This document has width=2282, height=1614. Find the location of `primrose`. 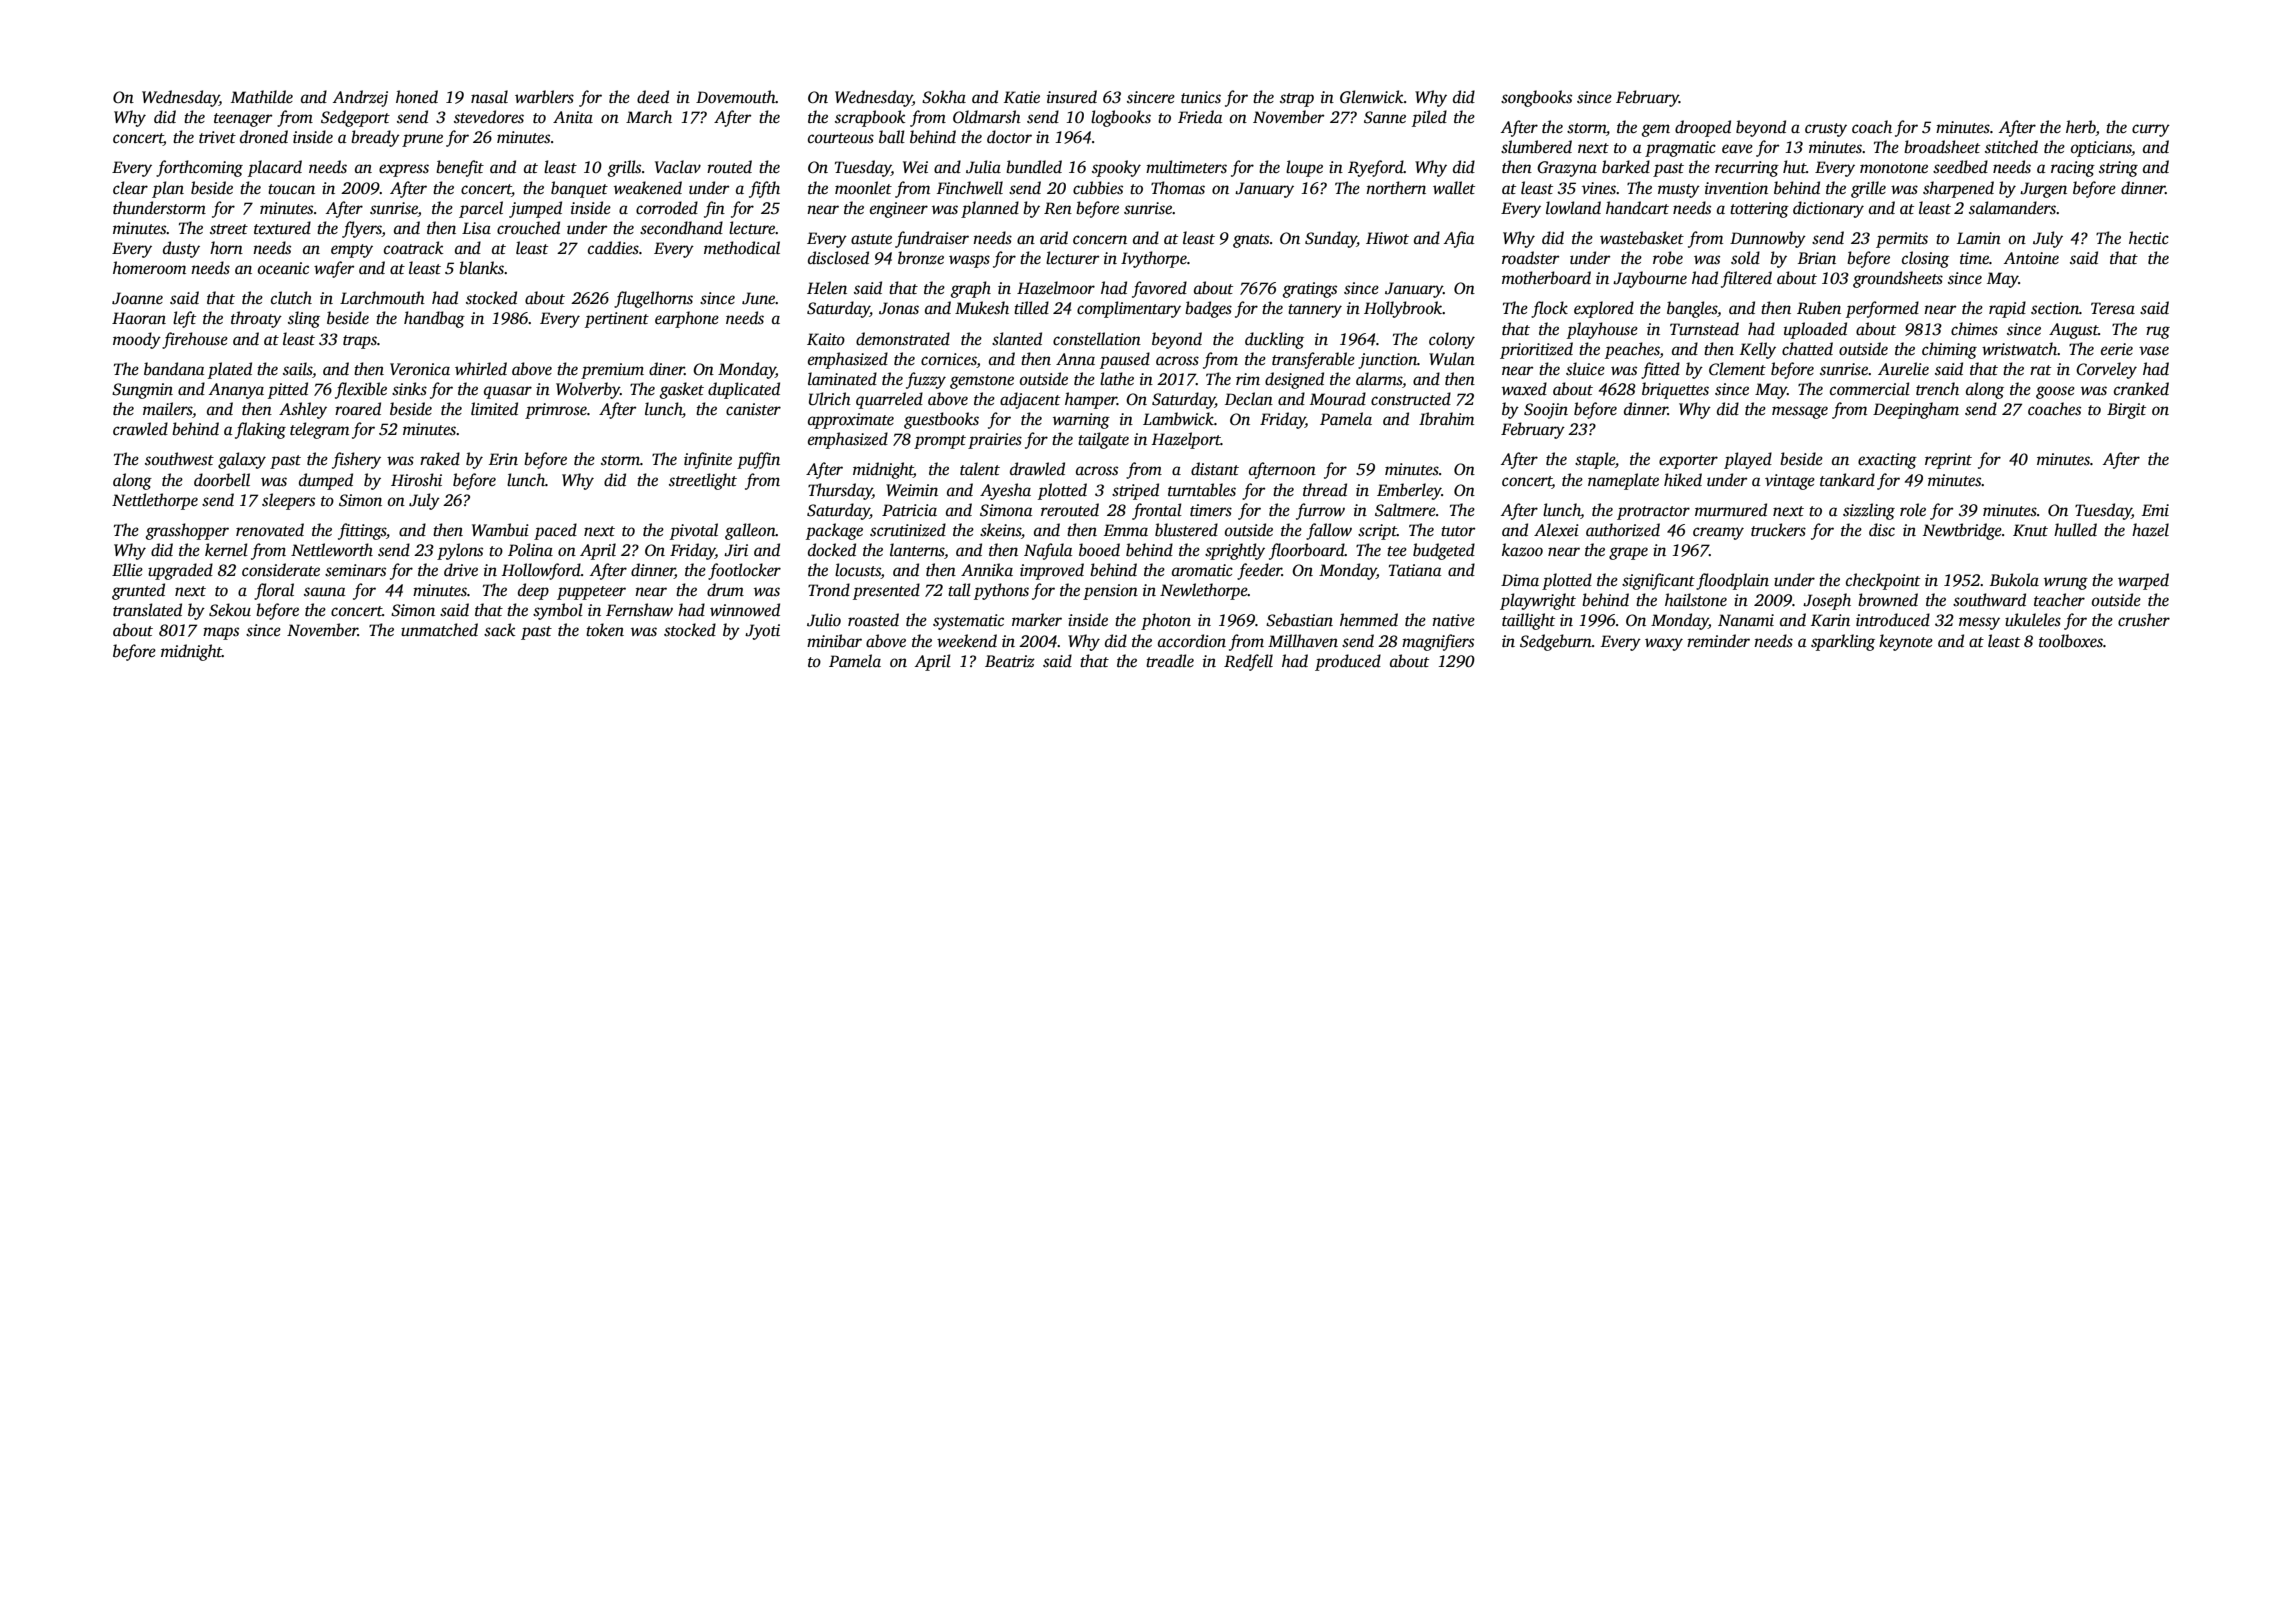

primrose is located at coordinates (556, 411).
